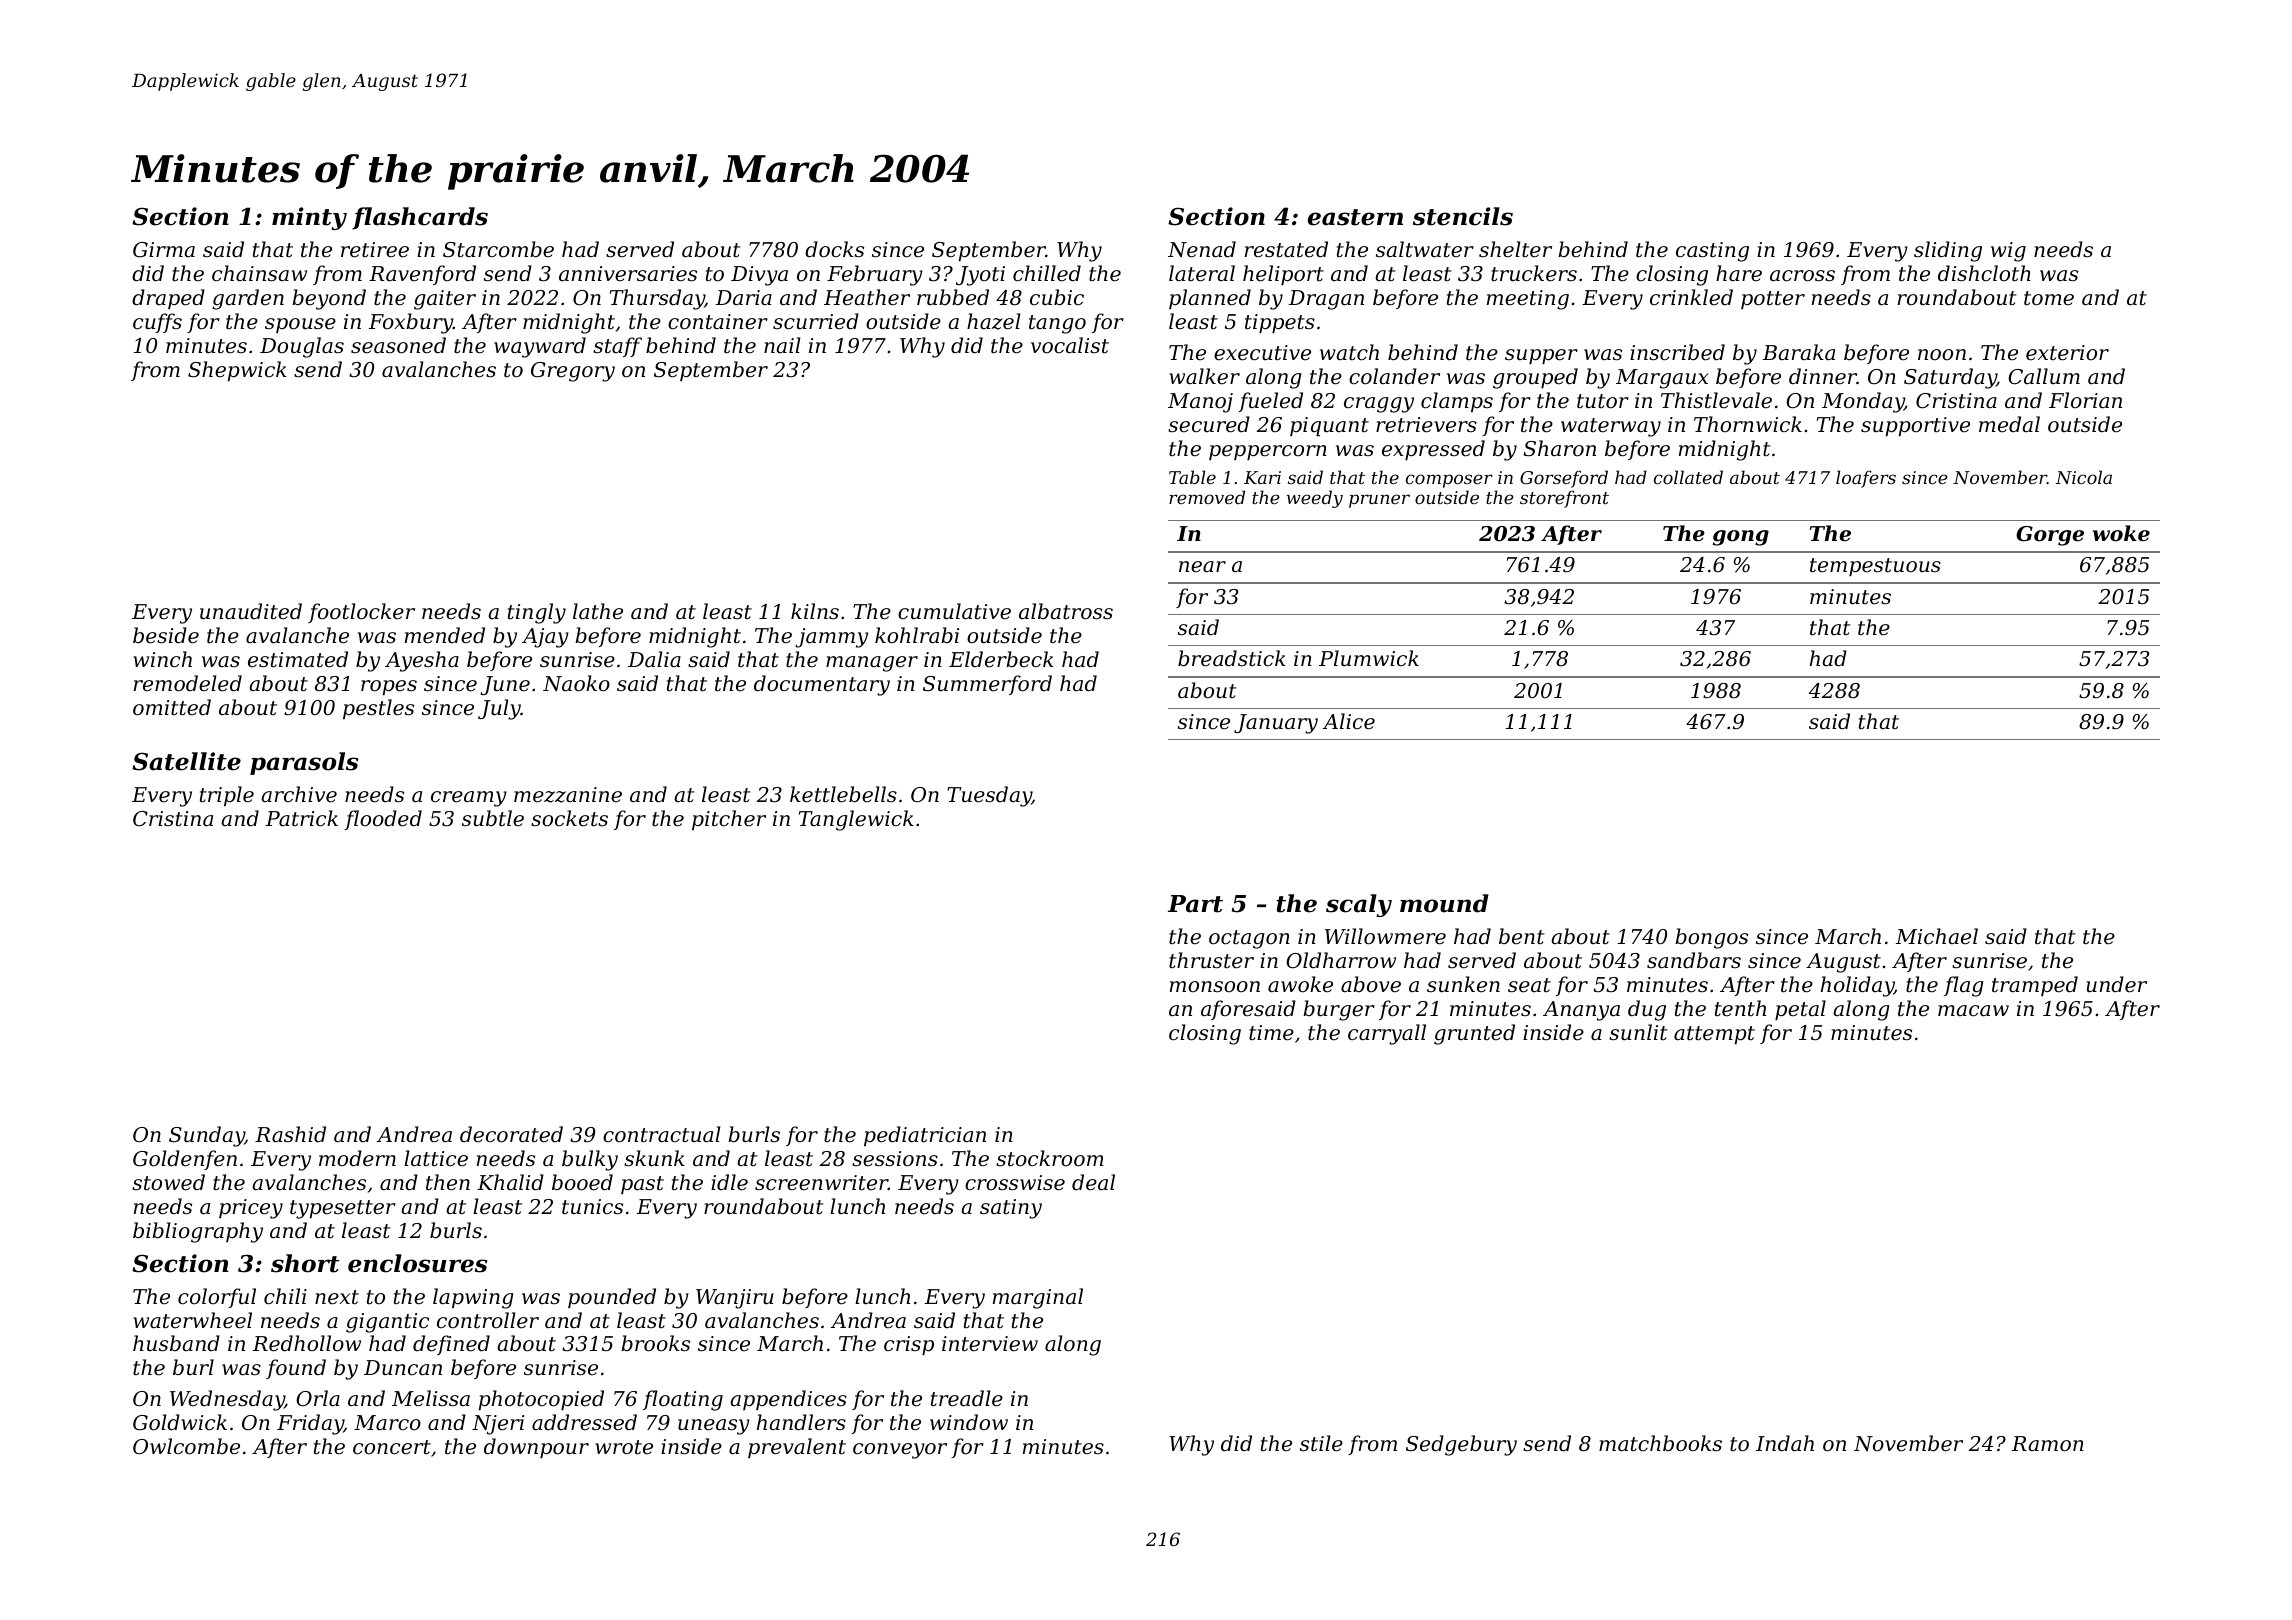 The height and width of the screenshot is (1620, 2292). I want to click on mezzanine, so click(568, 795).
